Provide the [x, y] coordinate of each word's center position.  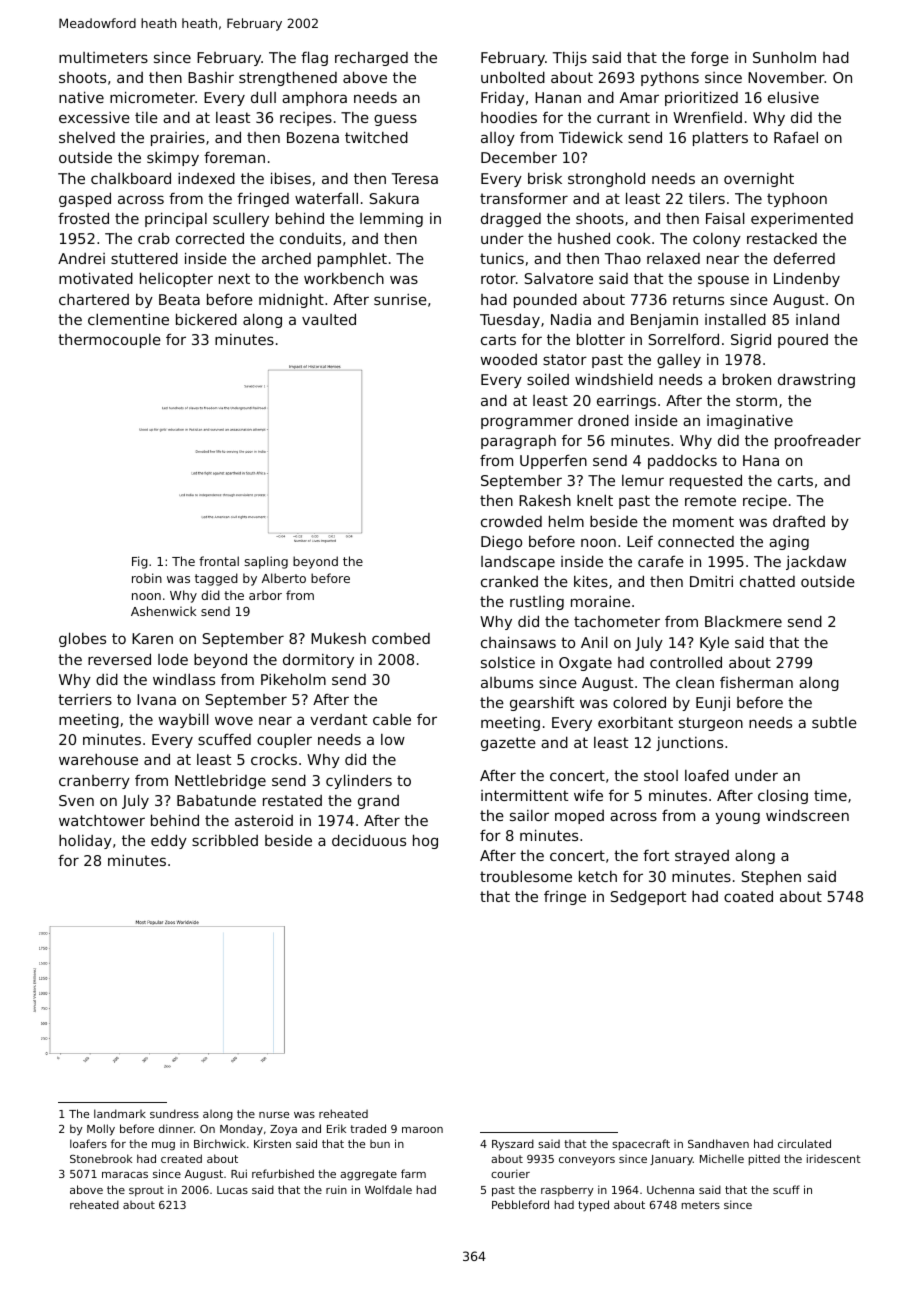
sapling [266, 562]
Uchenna [670, 1190]
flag [314, 58]
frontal [219, 561]
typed [593, 1206]
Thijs [570, 58]
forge [710, 58]
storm [756, 400]
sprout [146, 1191]
